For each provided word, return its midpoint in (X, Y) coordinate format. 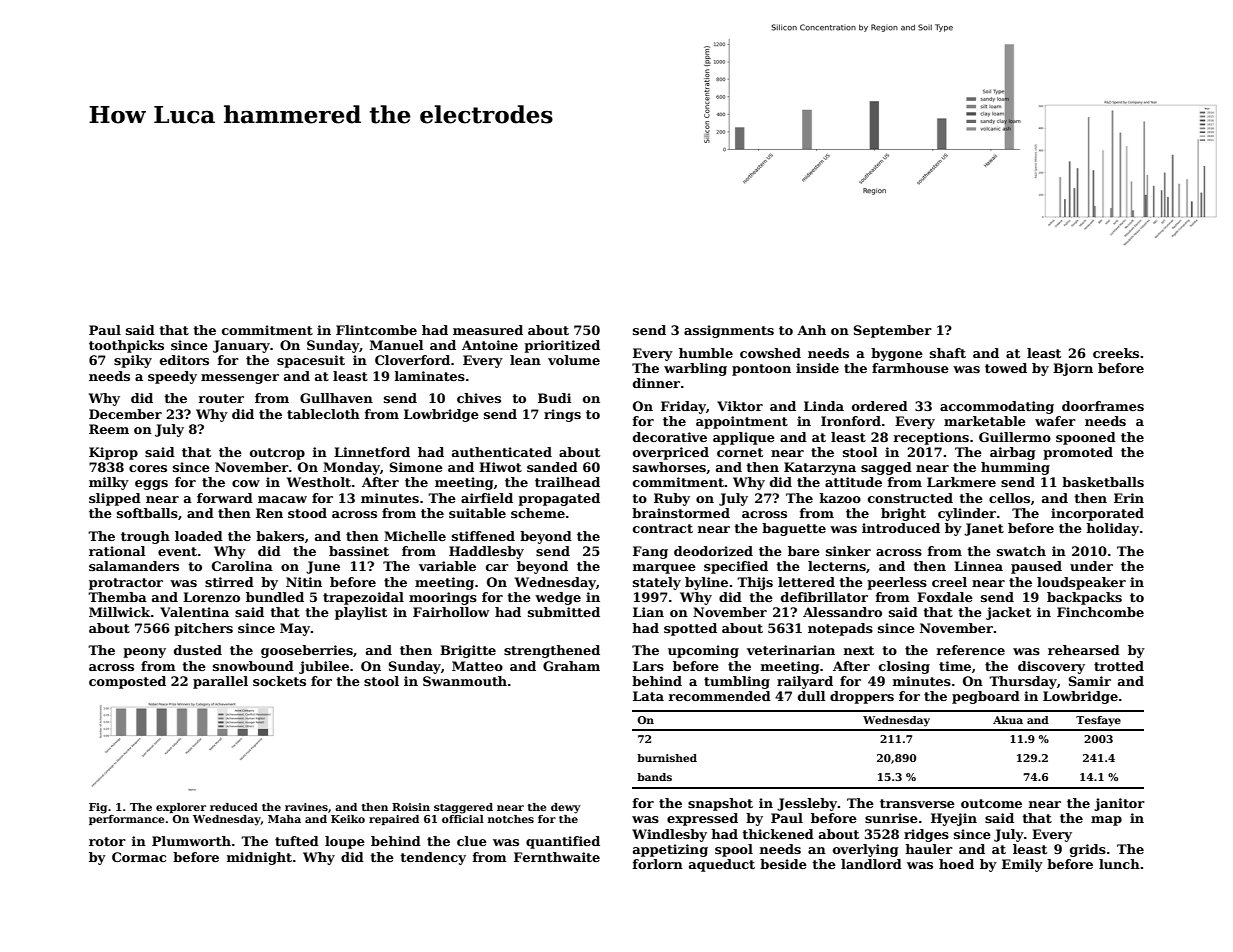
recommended (720, 696)
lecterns (837, 566)
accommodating (997, 407)
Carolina (242, 566)
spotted (690, 629)
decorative (670, 437)
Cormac (139, 857)
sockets (279, 681)
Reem (109, 429)
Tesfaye (1098, 721)
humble (706, 353)
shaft (948, 353)
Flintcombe (376, 330)
